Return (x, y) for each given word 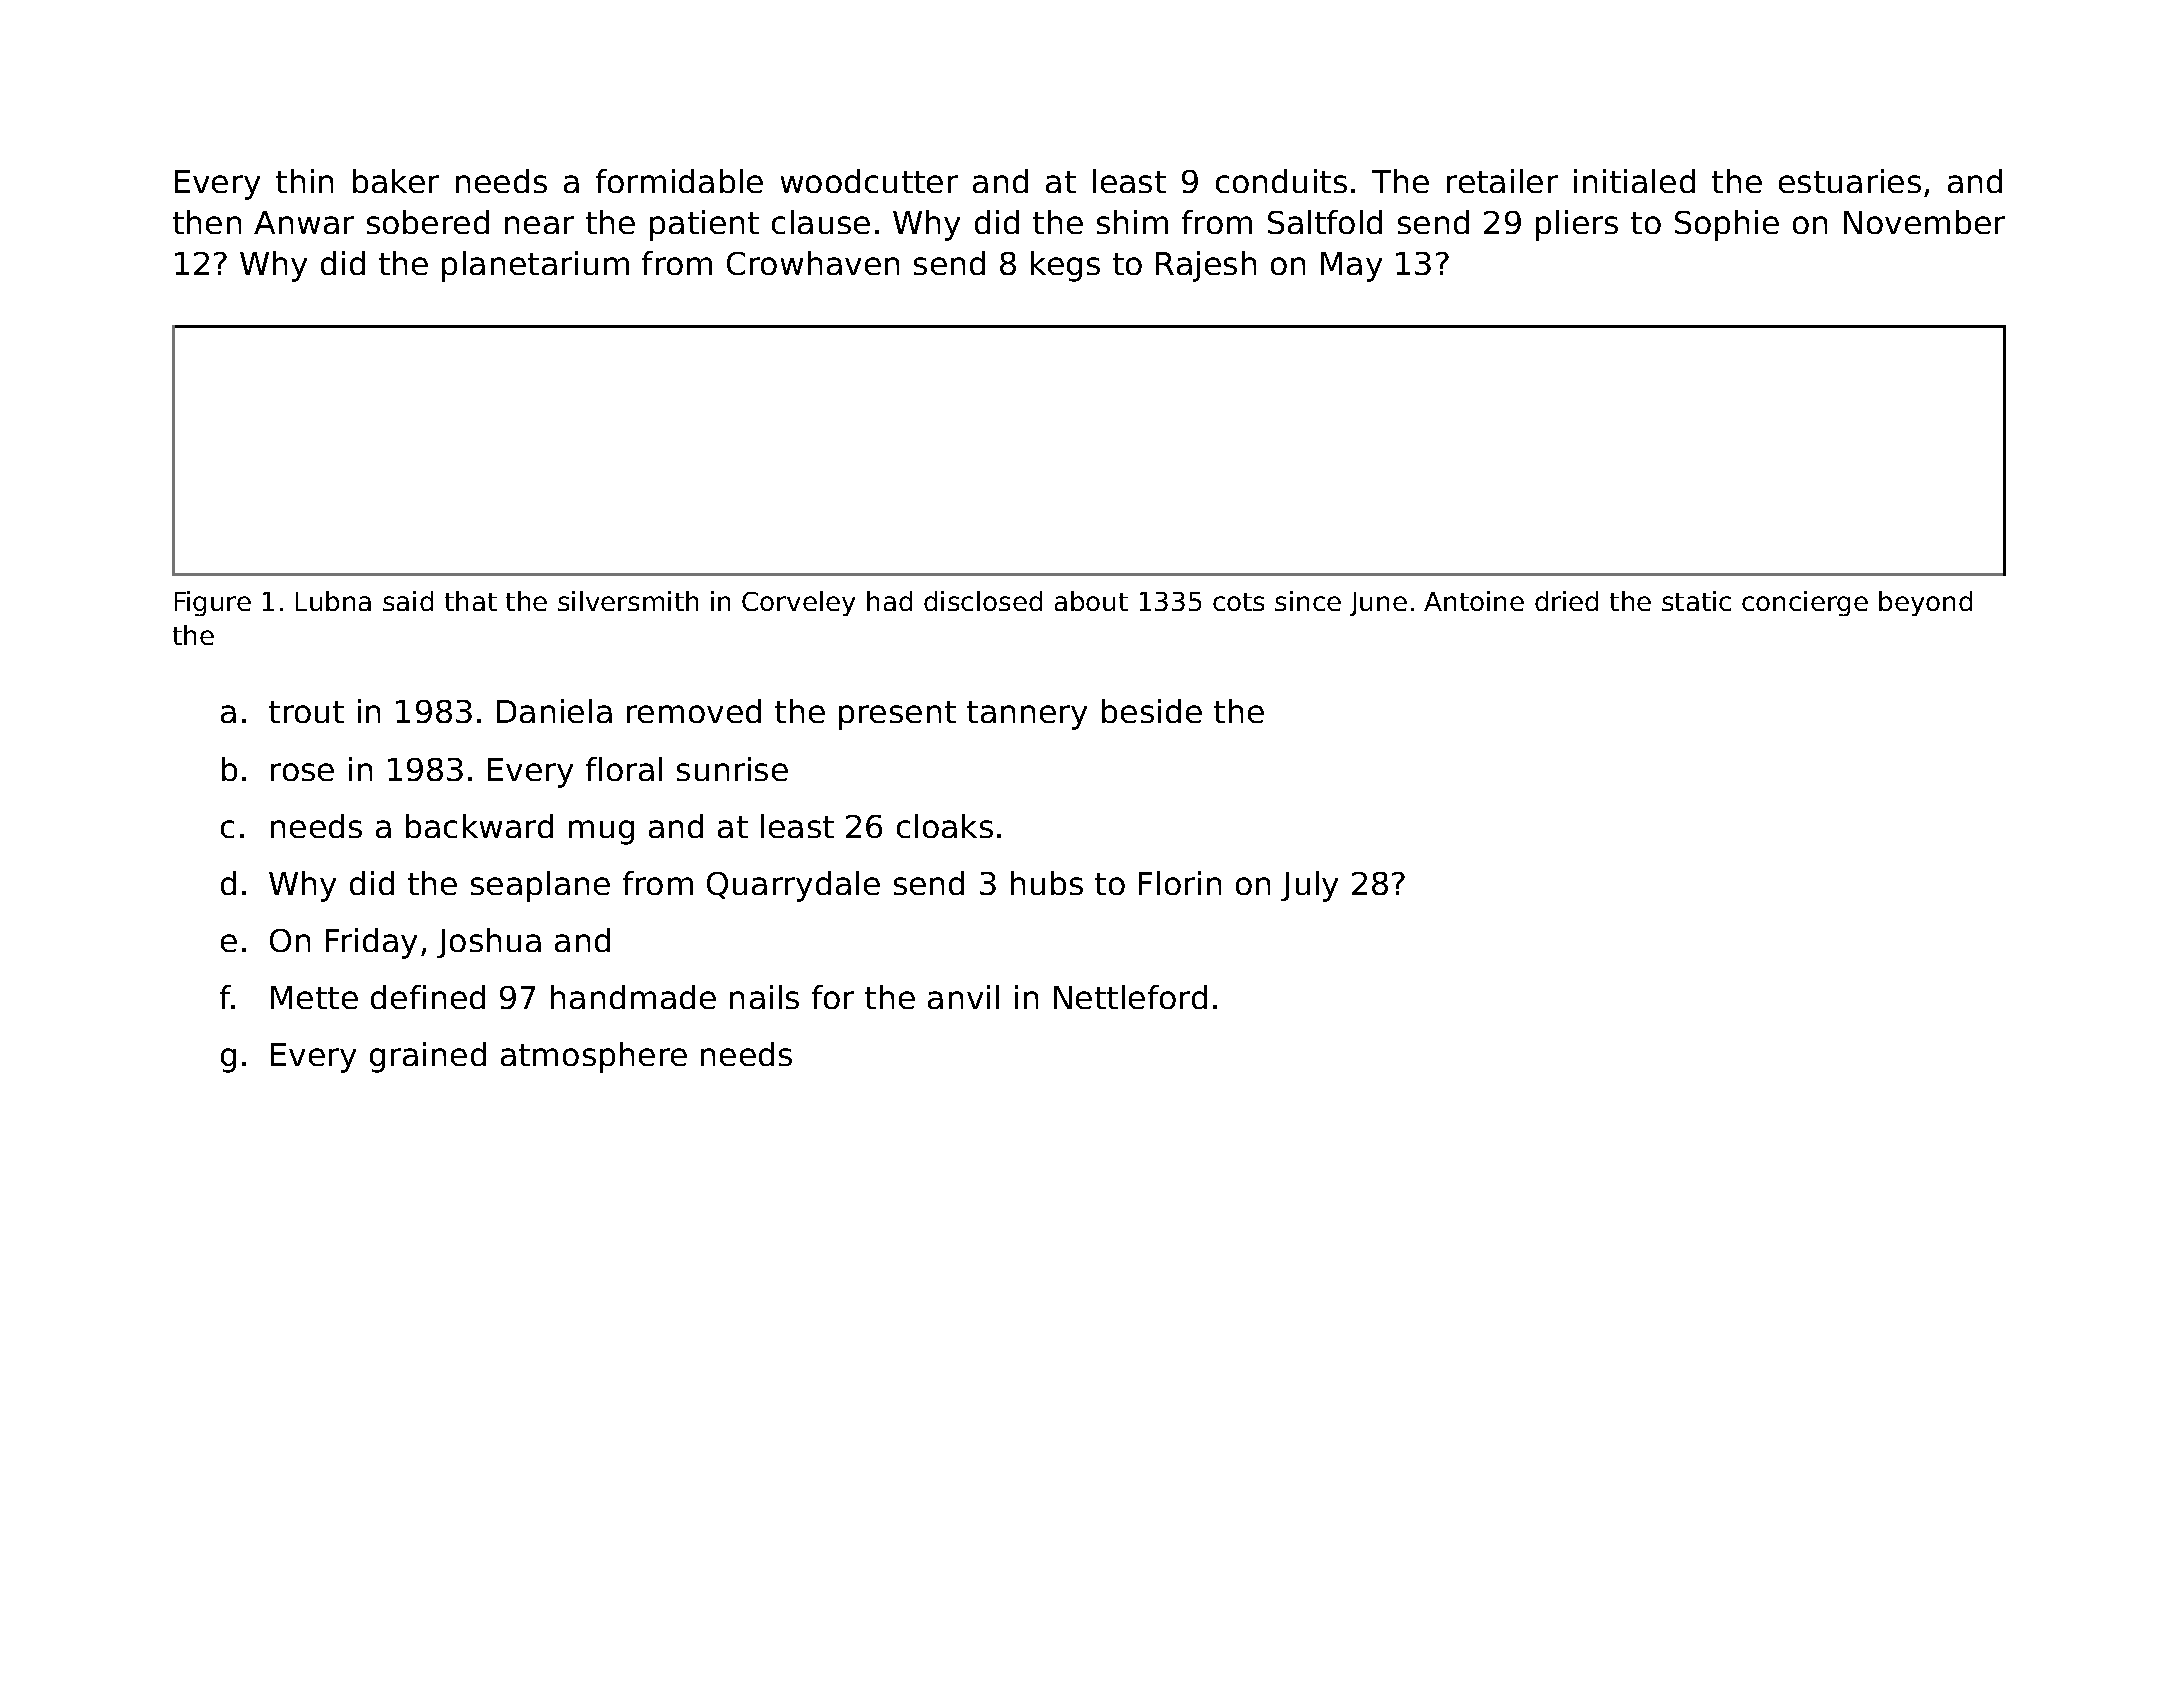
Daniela (554, 711)
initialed (1634, 181)
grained (428, 1057)
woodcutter (869, 181)
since (1308, 601)
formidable (679, 181)
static (1696, 601)
